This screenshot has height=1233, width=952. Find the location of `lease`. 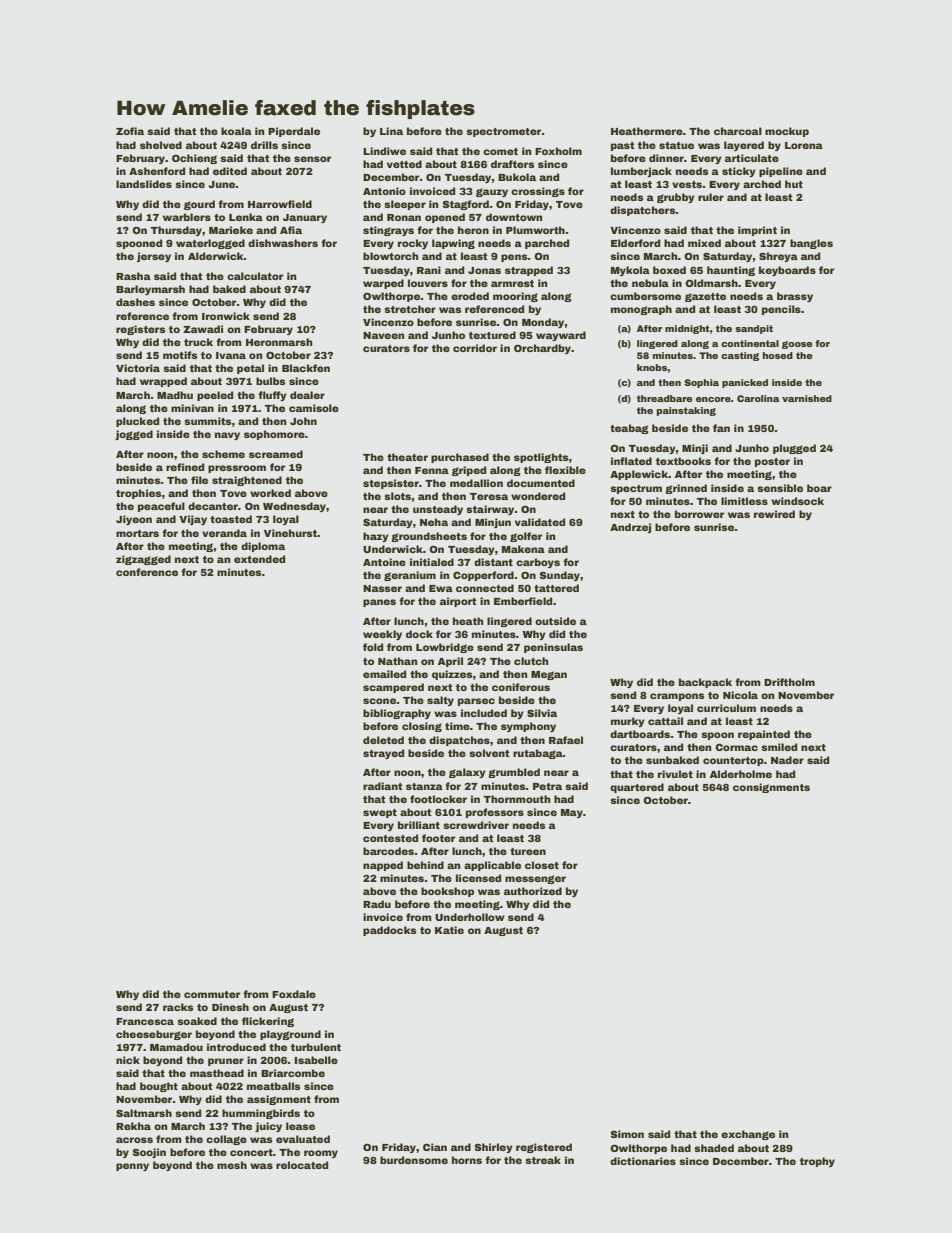

lease is located at coordinates (300, 1126).
